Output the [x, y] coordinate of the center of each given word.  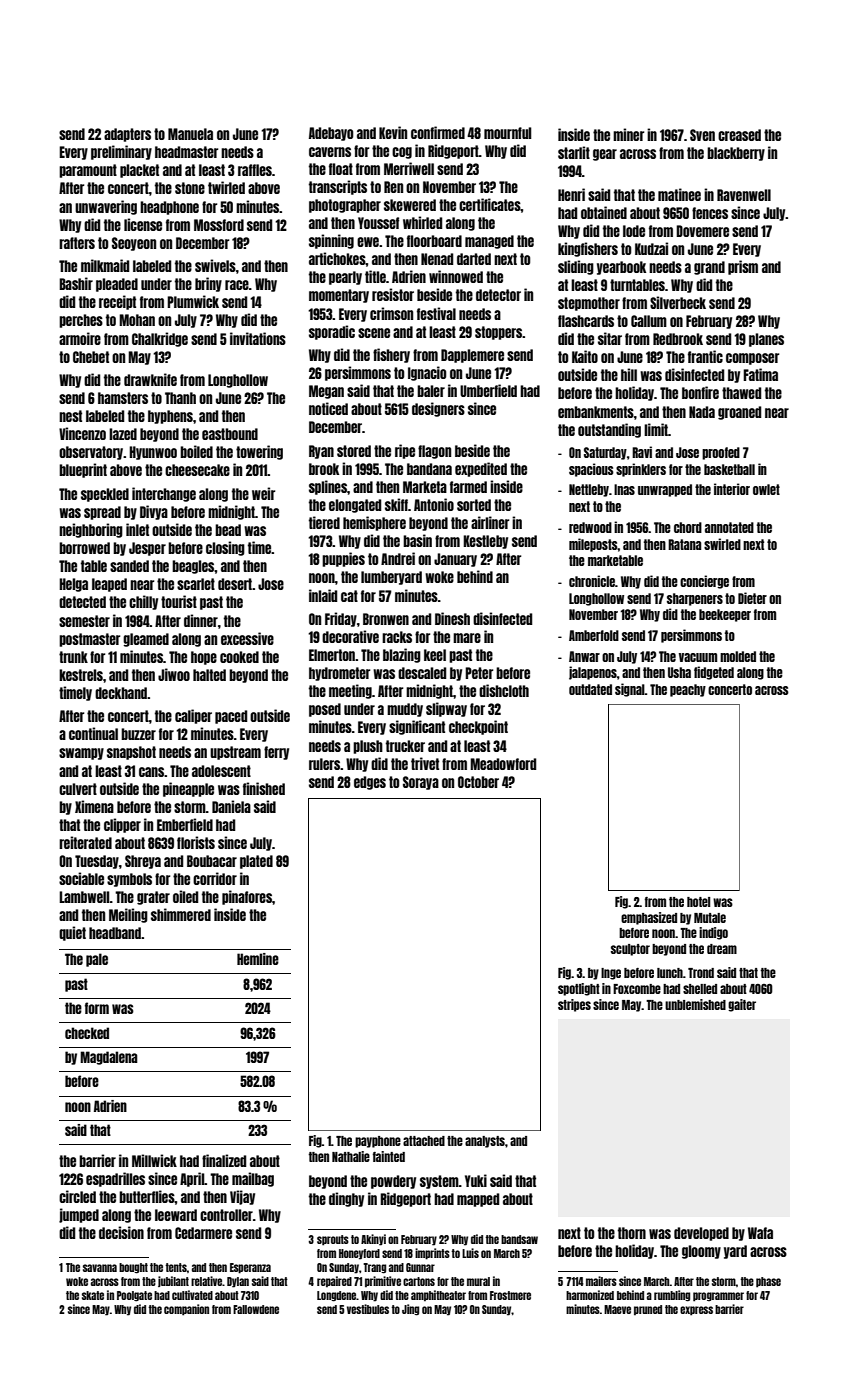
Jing [410, 1310]
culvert [78, 789]
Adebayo [331, 134]
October [478, 782]
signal [630, 690]
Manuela [190, 134]
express [696, 1311]
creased [739, 135]
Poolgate [134, 1296]
